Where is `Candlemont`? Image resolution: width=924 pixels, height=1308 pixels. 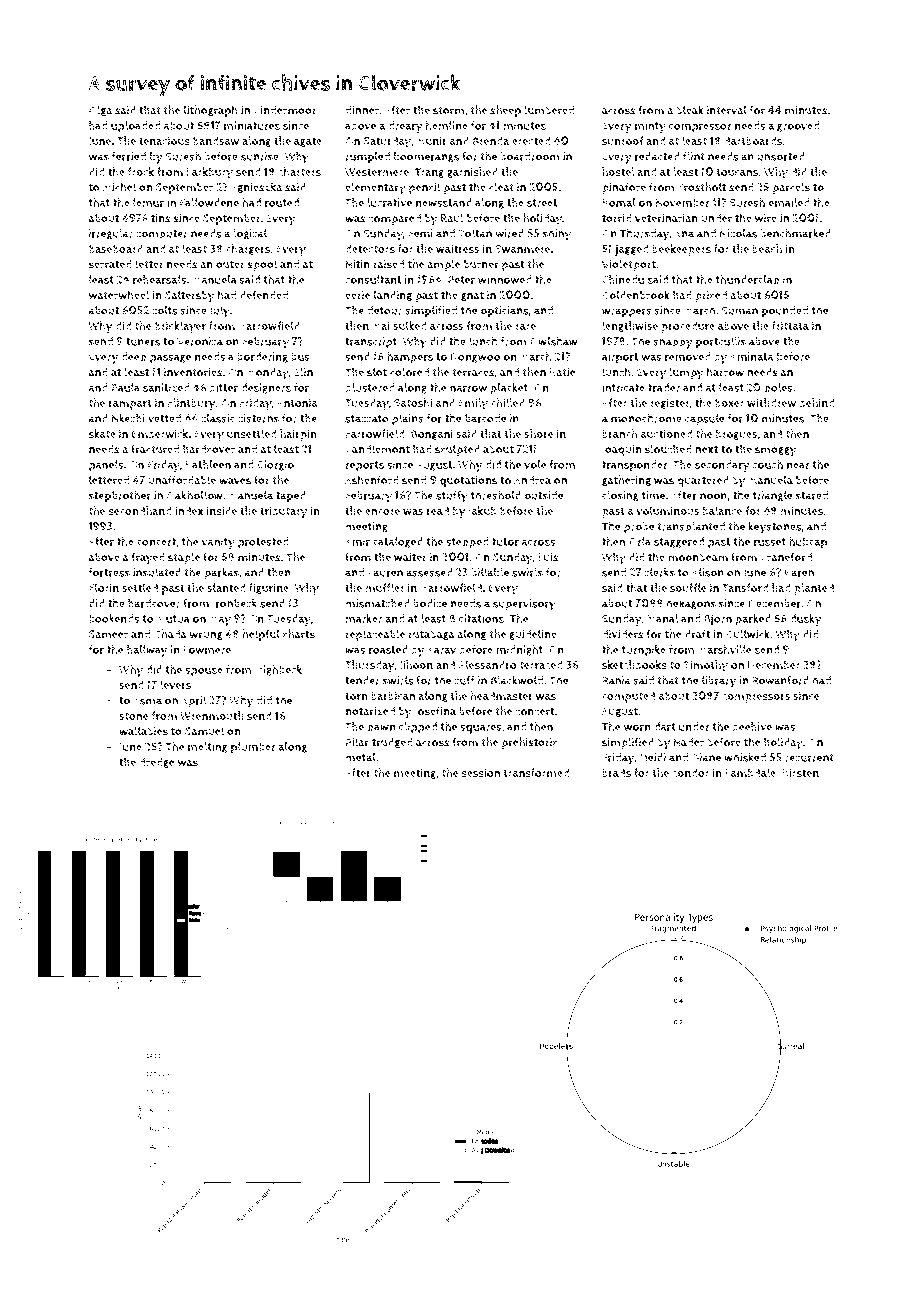 Candlemont is located at coordinates (377, 449).
